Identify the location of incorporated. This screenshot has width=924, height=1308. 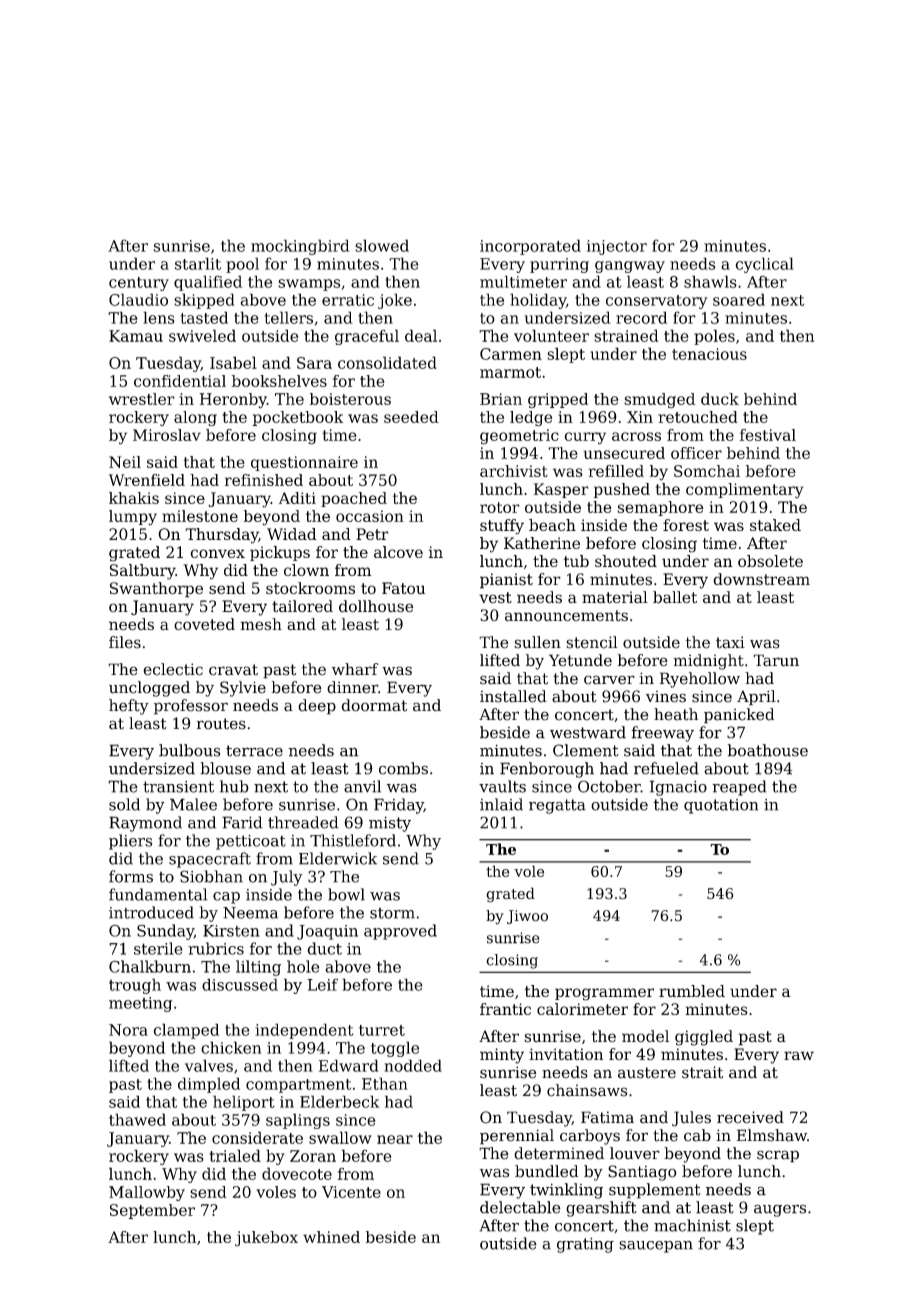
(530, 247).
